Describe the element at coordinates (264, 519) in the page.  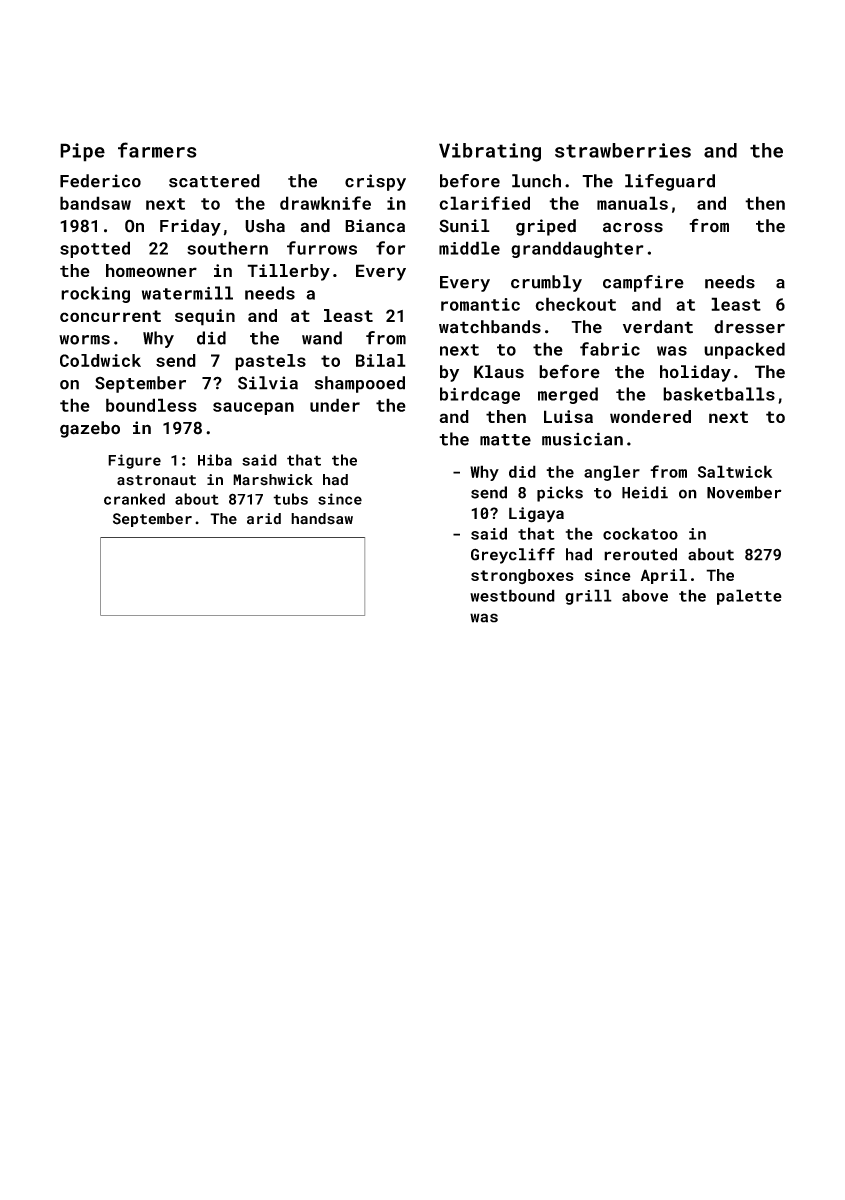
I see `arid` at that location.
